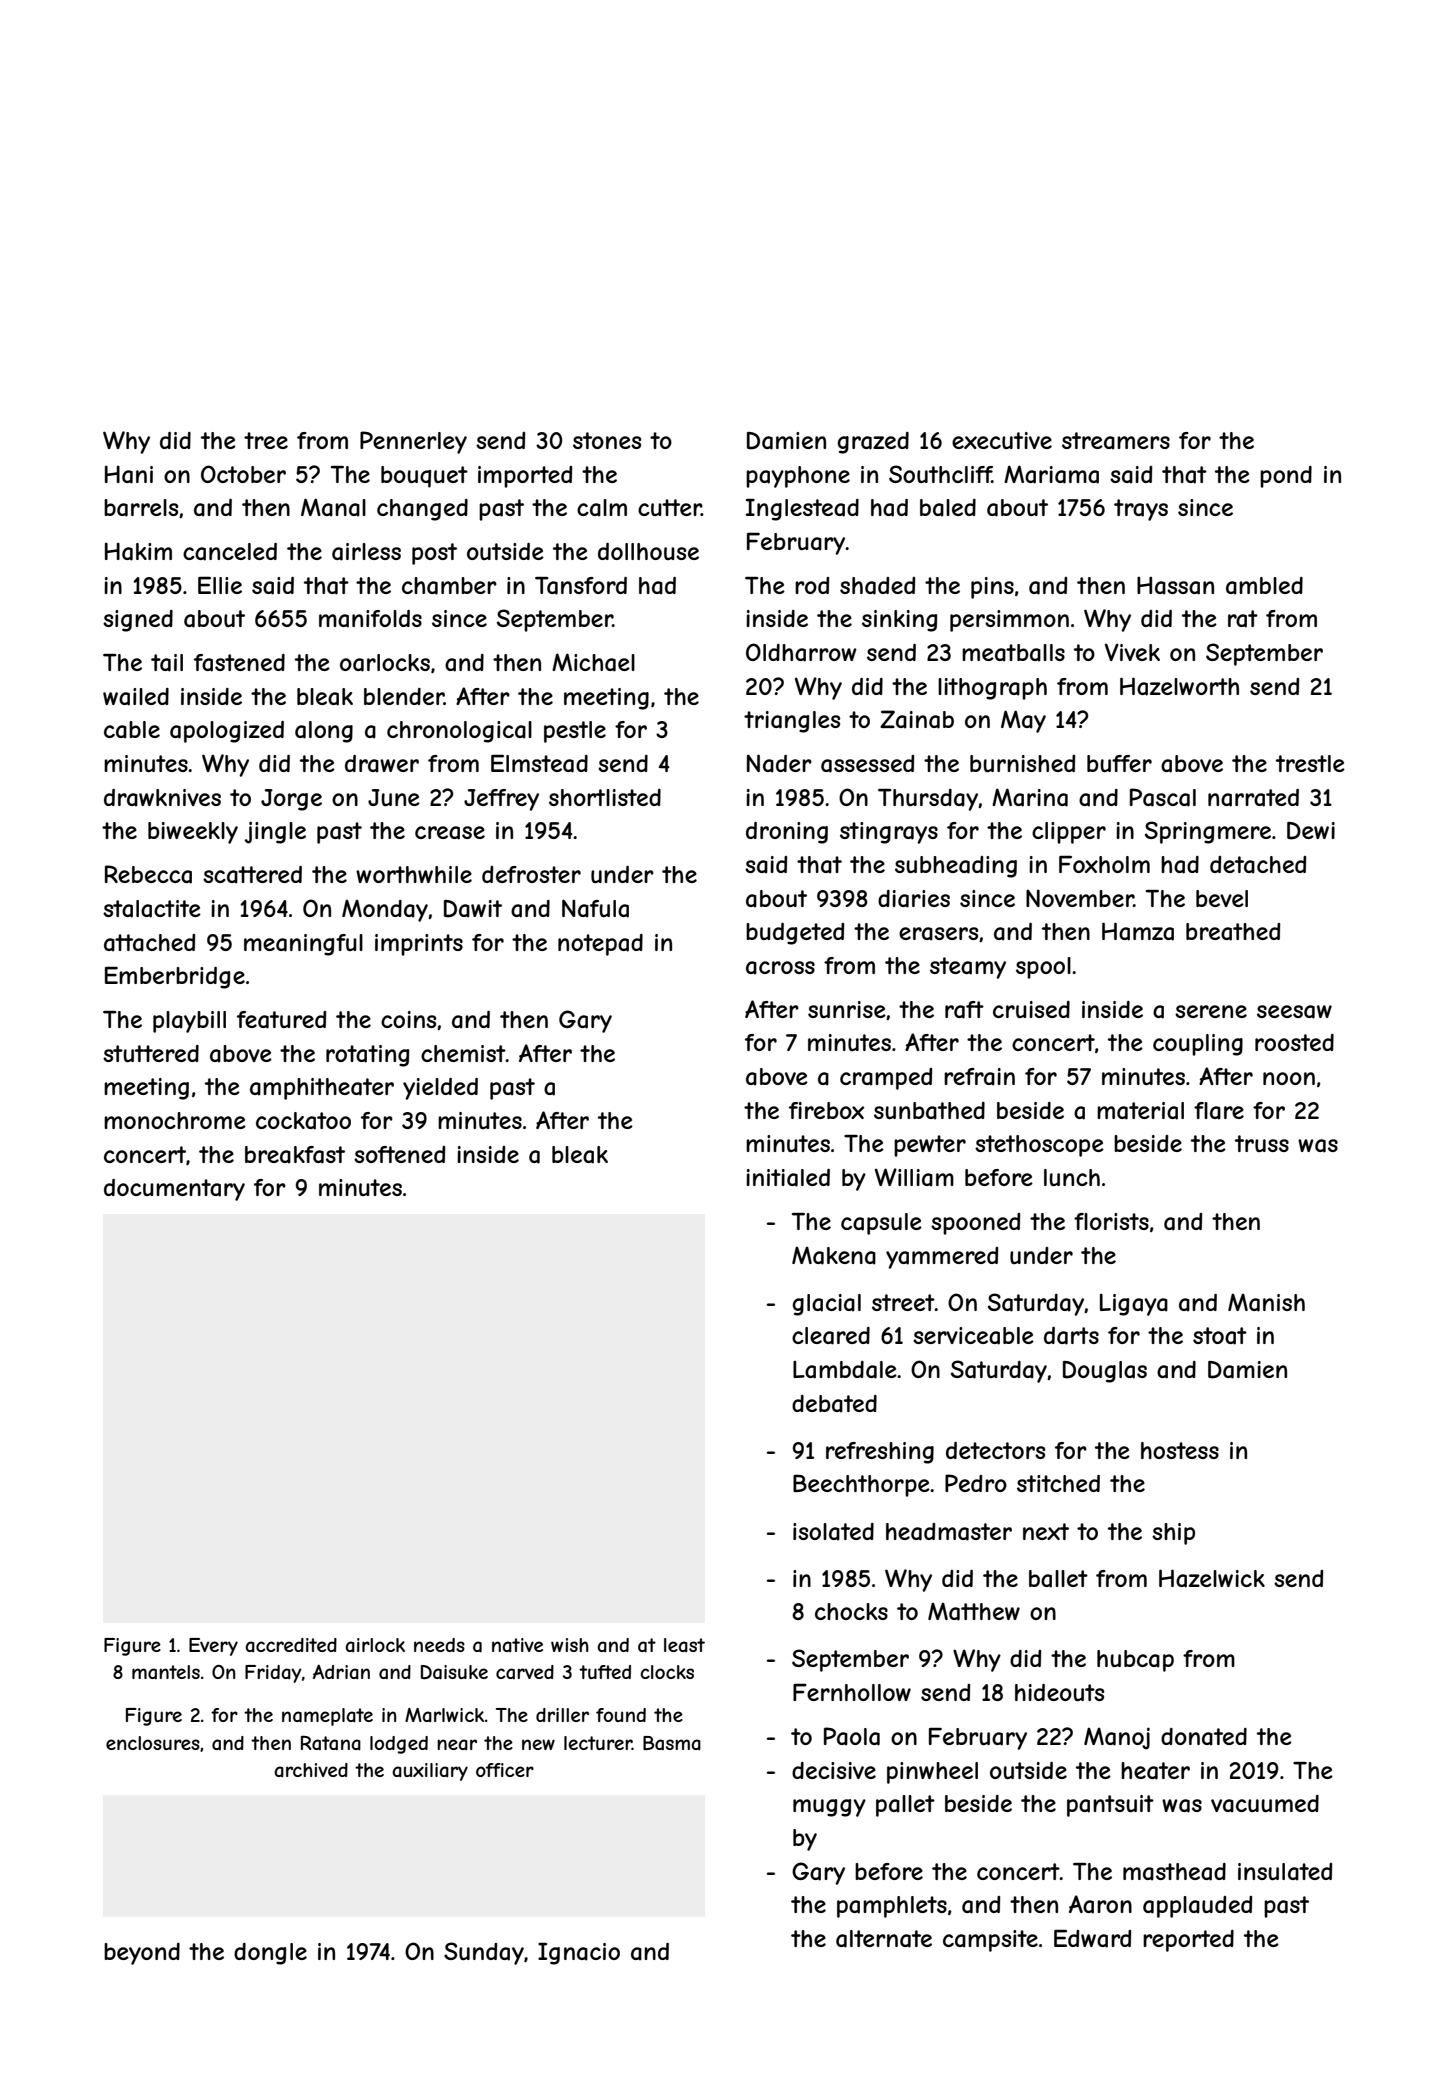  I want to click on Hani, so click(129, 474).
